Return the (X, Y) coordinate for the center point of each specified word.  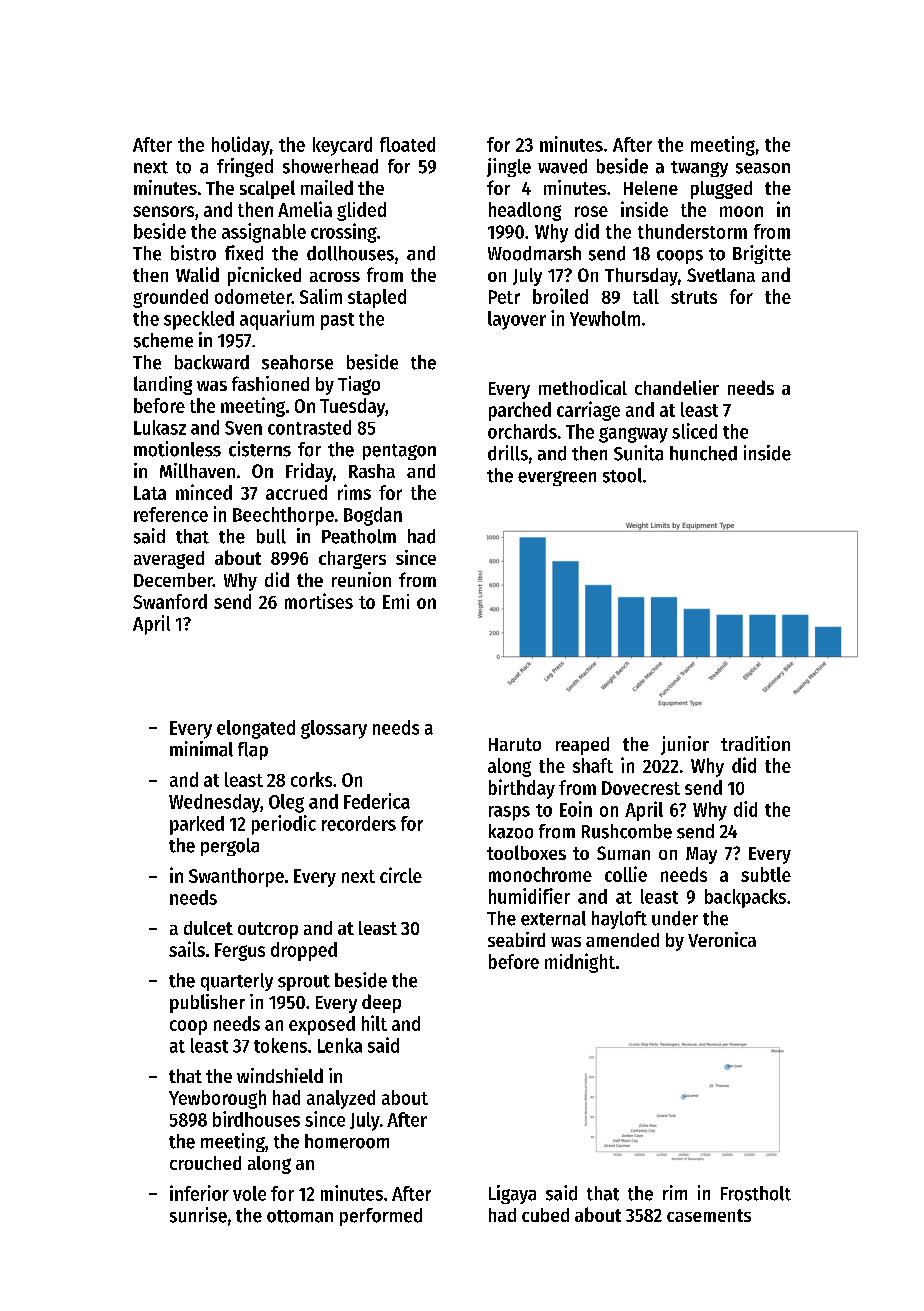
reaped (582, 746)
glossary (334, 729)
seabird (516, 939)
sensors (163, 211)
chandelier (677, 387)
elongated (256, 729)
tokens (280, 1045)
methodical (583, 387)
